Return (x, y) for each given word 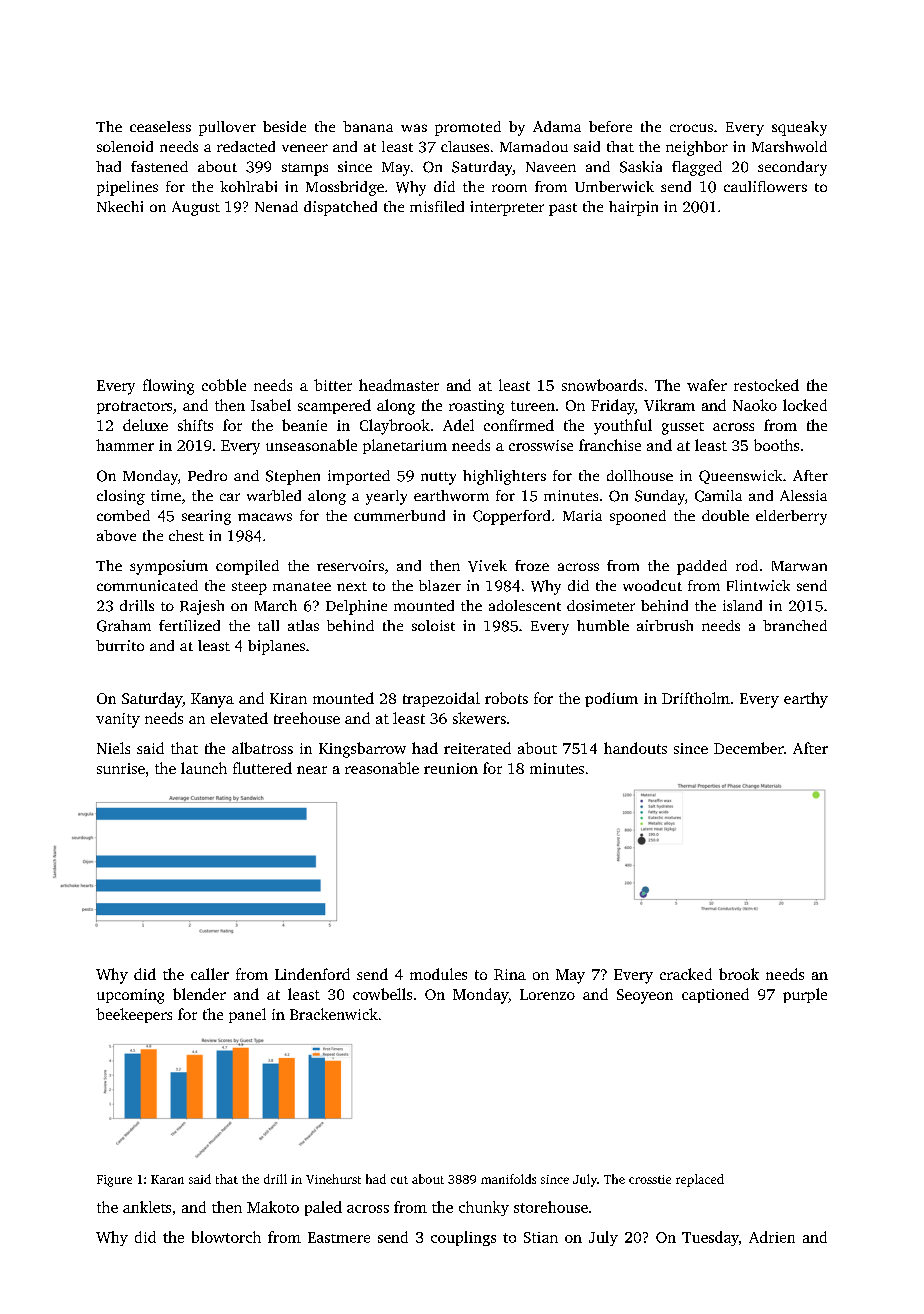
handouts (635, 748)
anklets (147, 1207)
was (414, 128)
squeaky (799, 128)
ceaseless (160, 126)
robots (506, 698)
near (312, 770)
